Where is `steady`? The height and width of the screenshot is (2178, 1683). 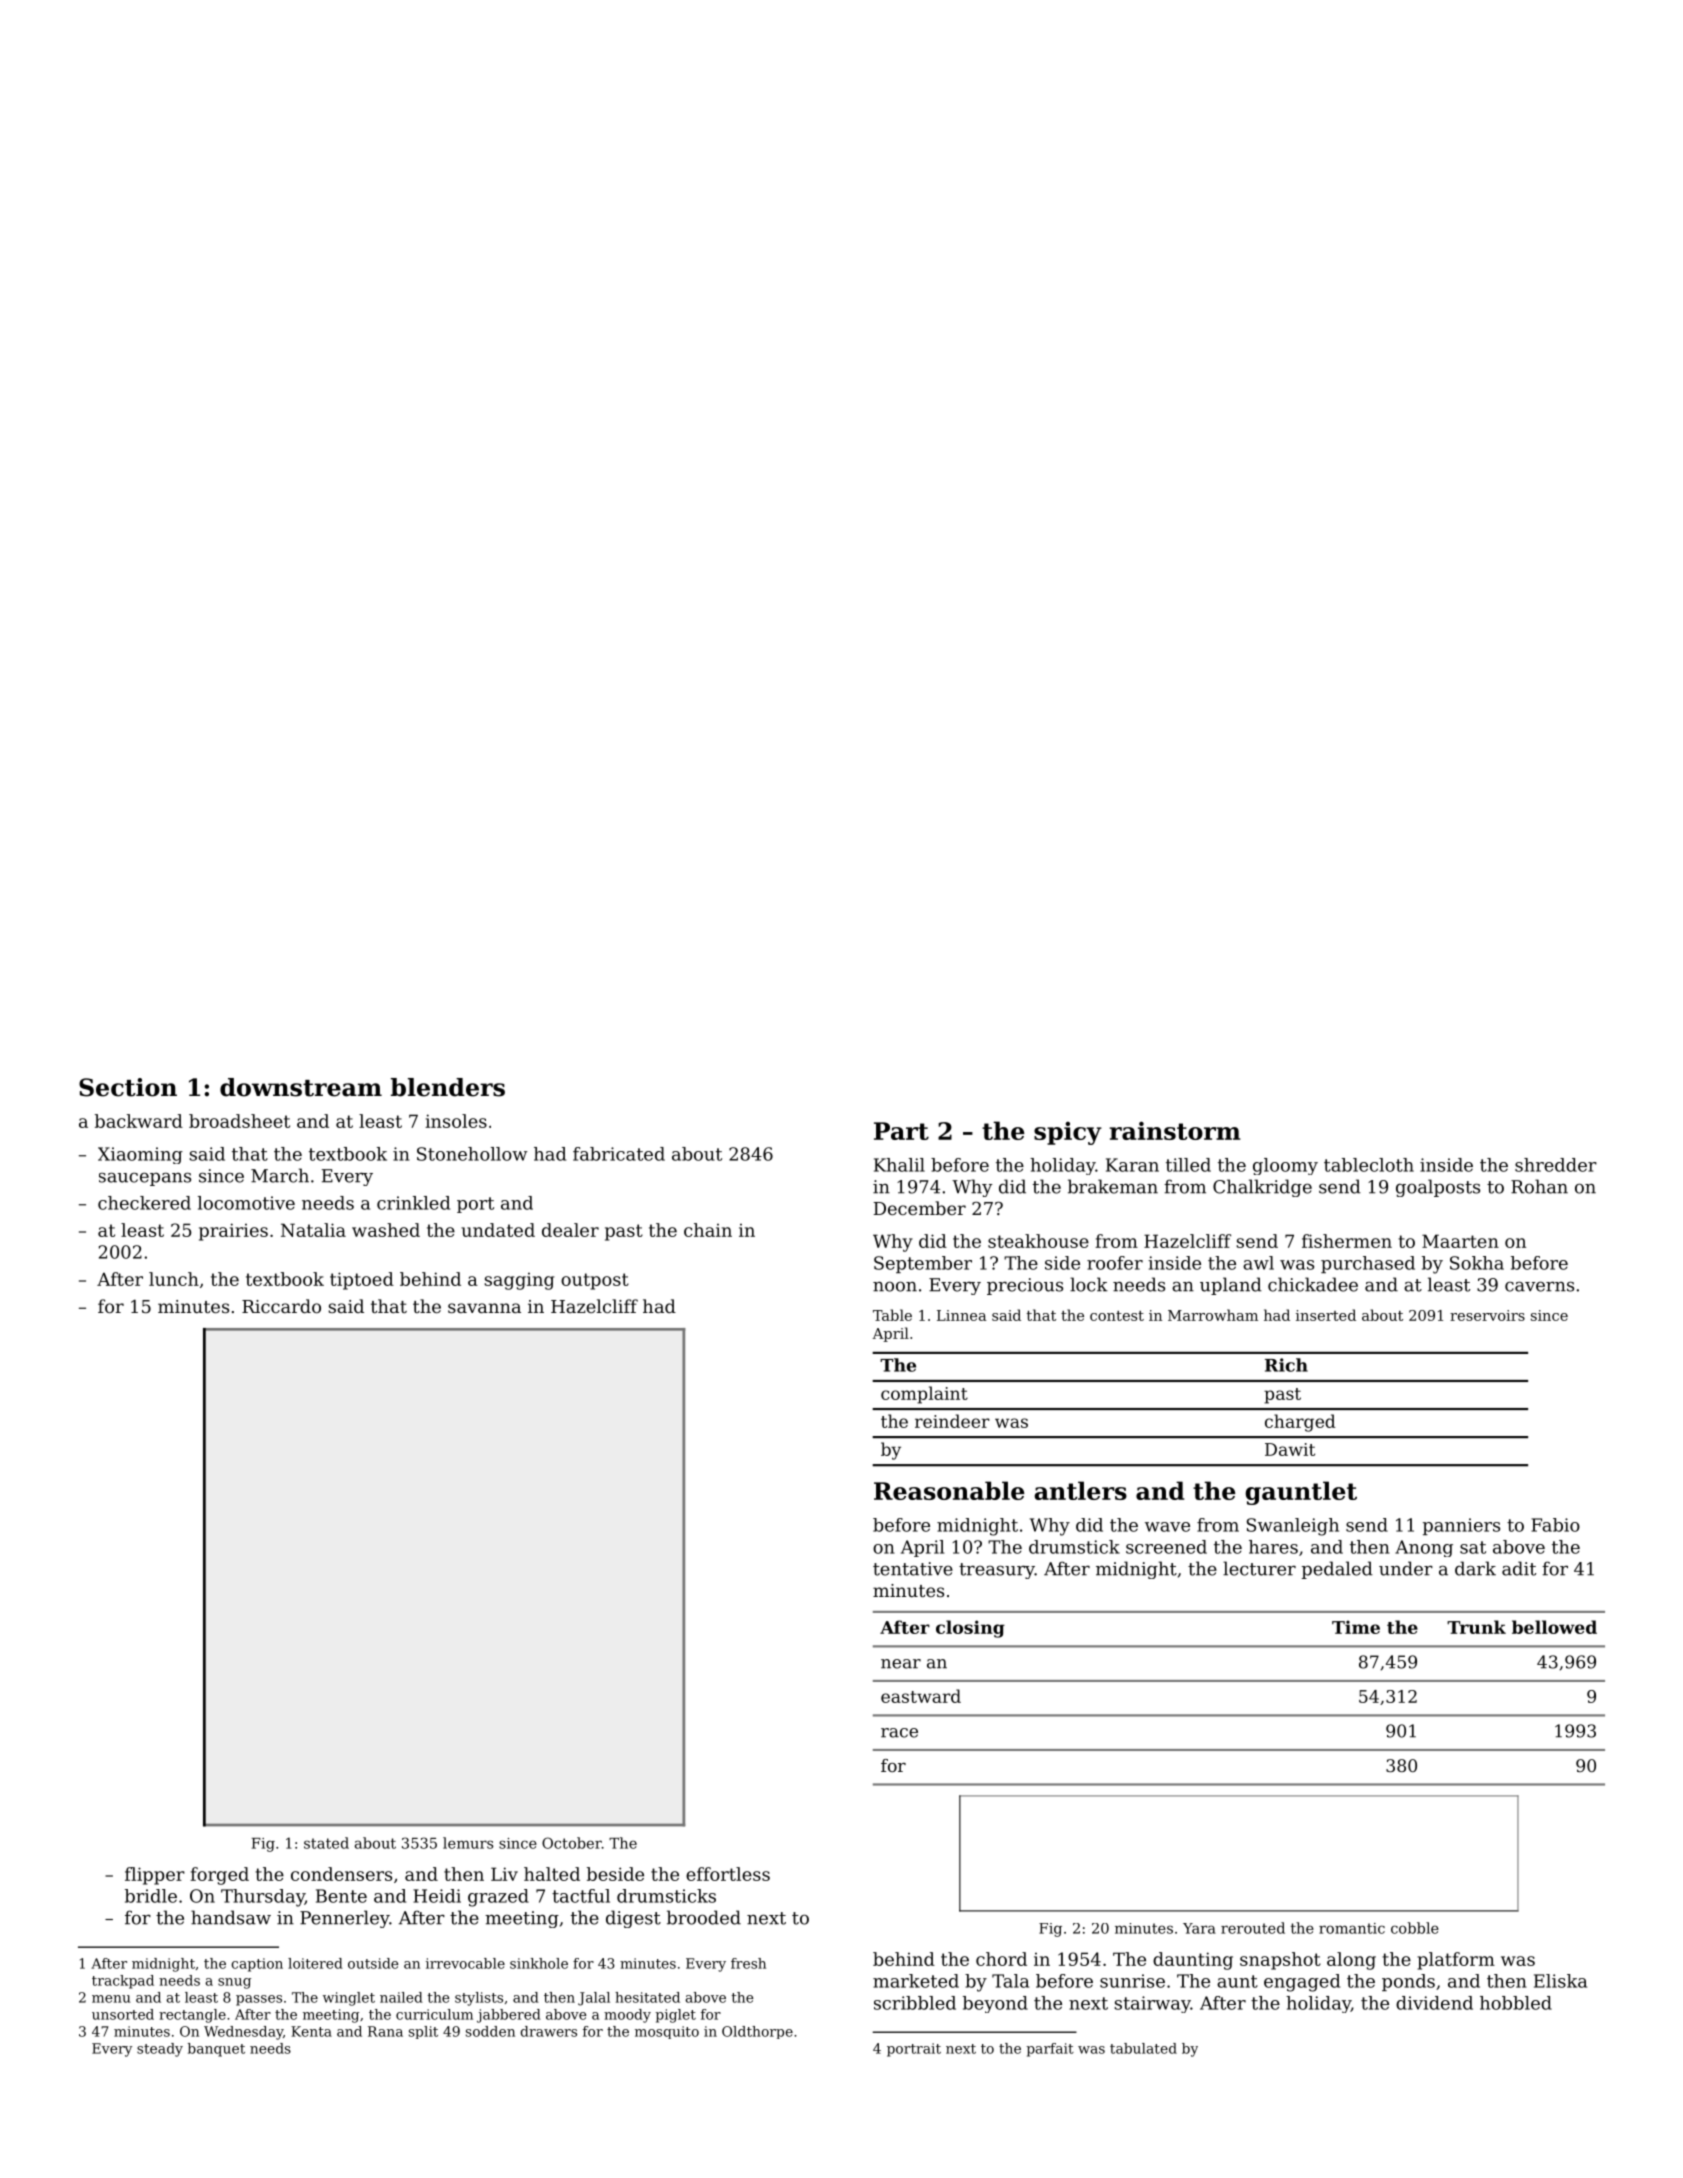 steady is located at coordinates (160, 2050).
